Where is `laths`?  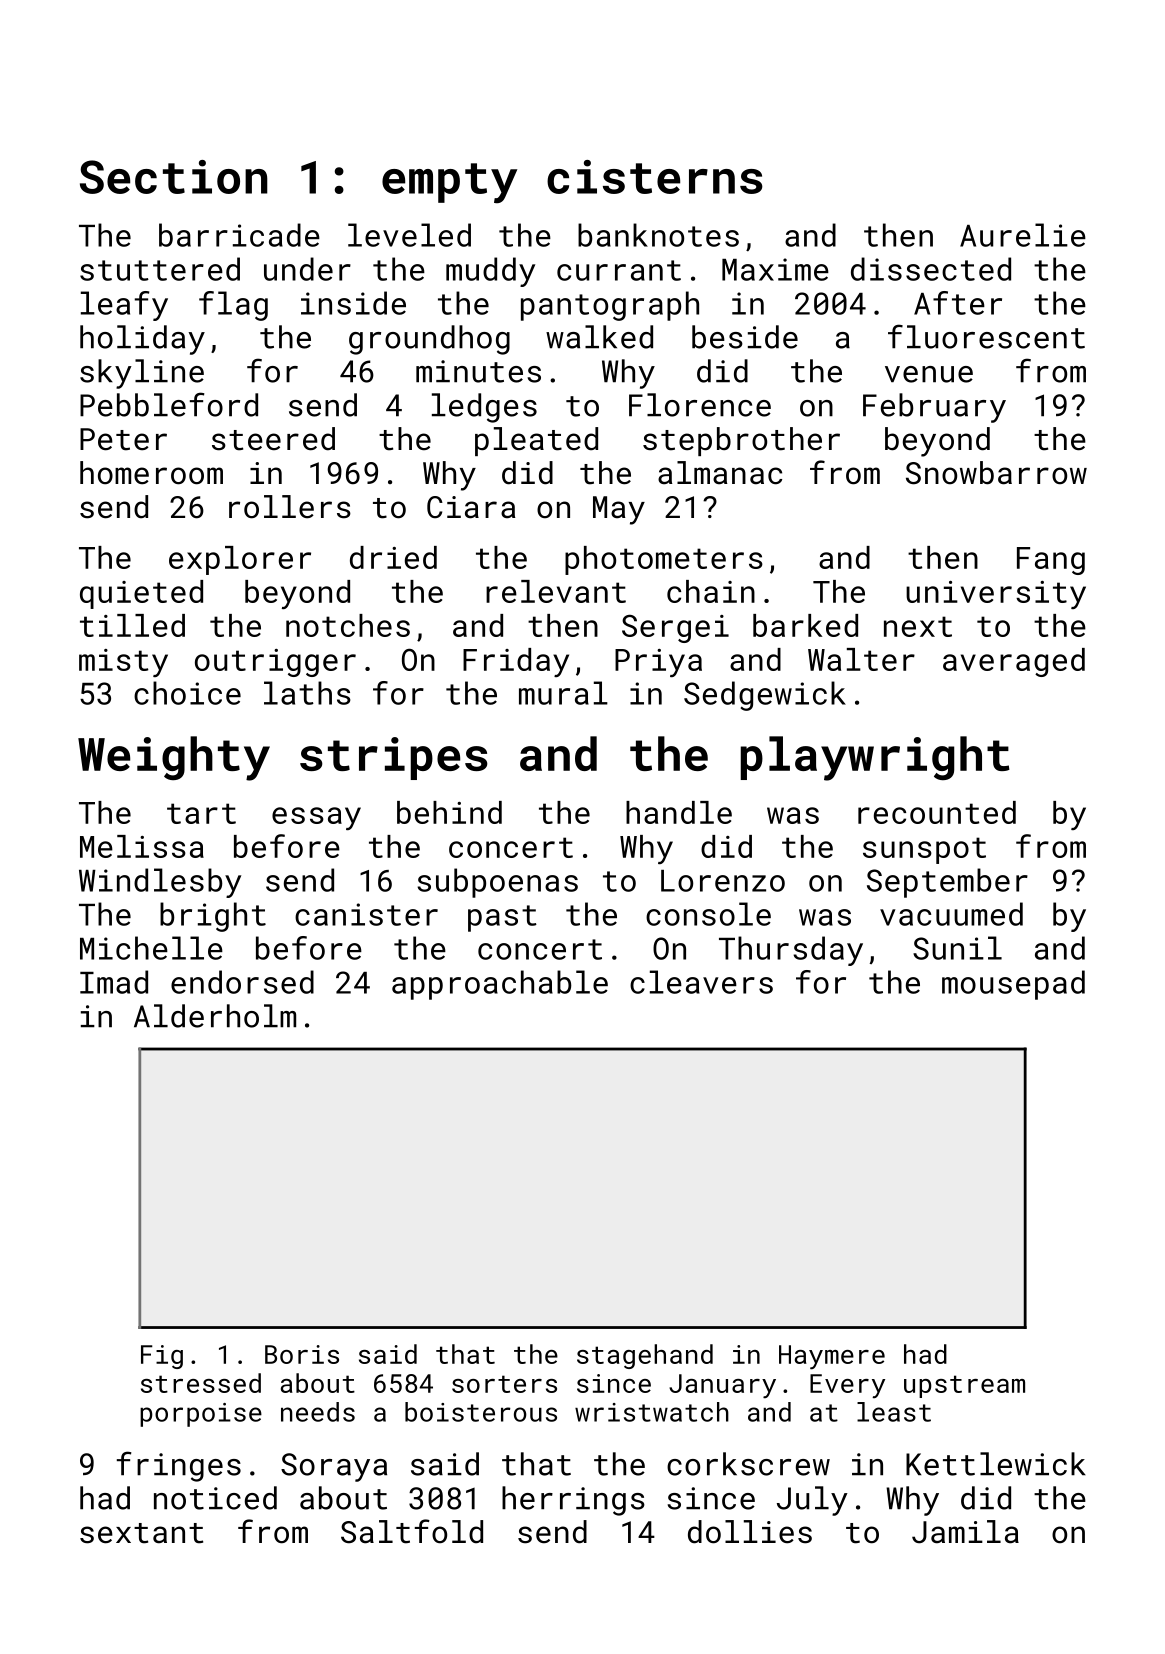 laths is located at coordinates (307, 693).
